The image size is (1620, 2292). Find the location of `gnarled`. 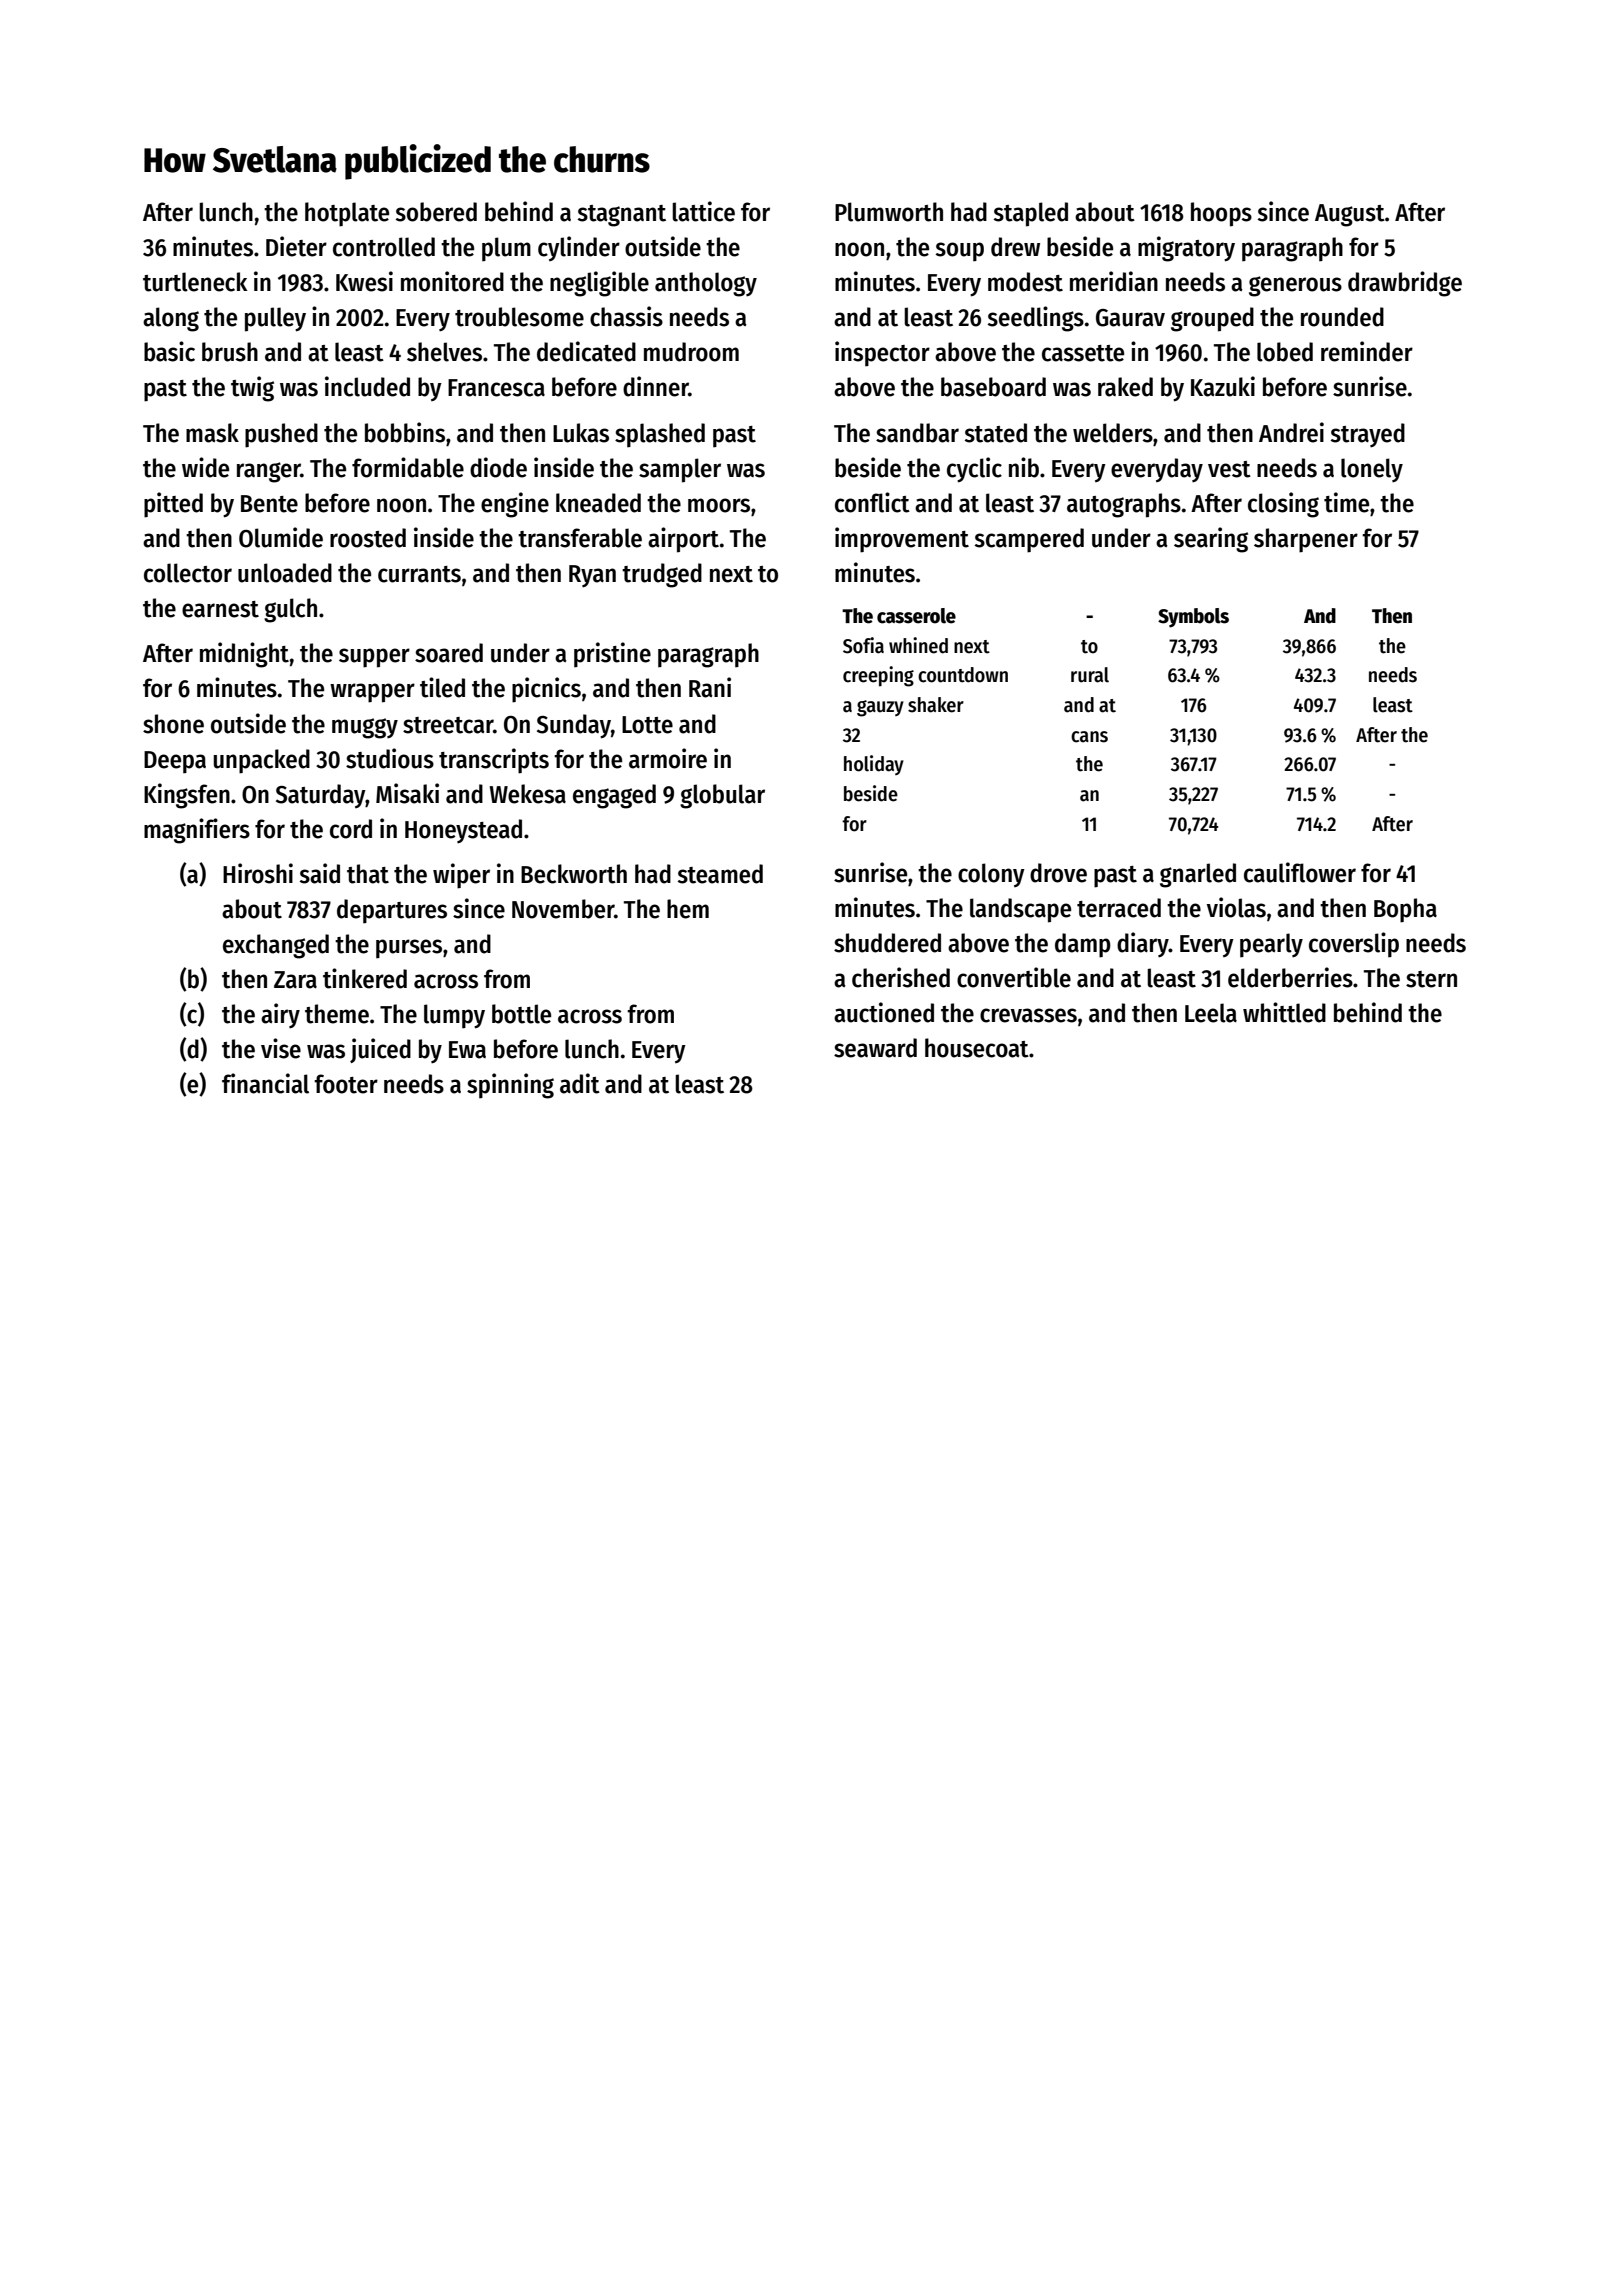

gnarled is located at coordinates (1198, 875).
